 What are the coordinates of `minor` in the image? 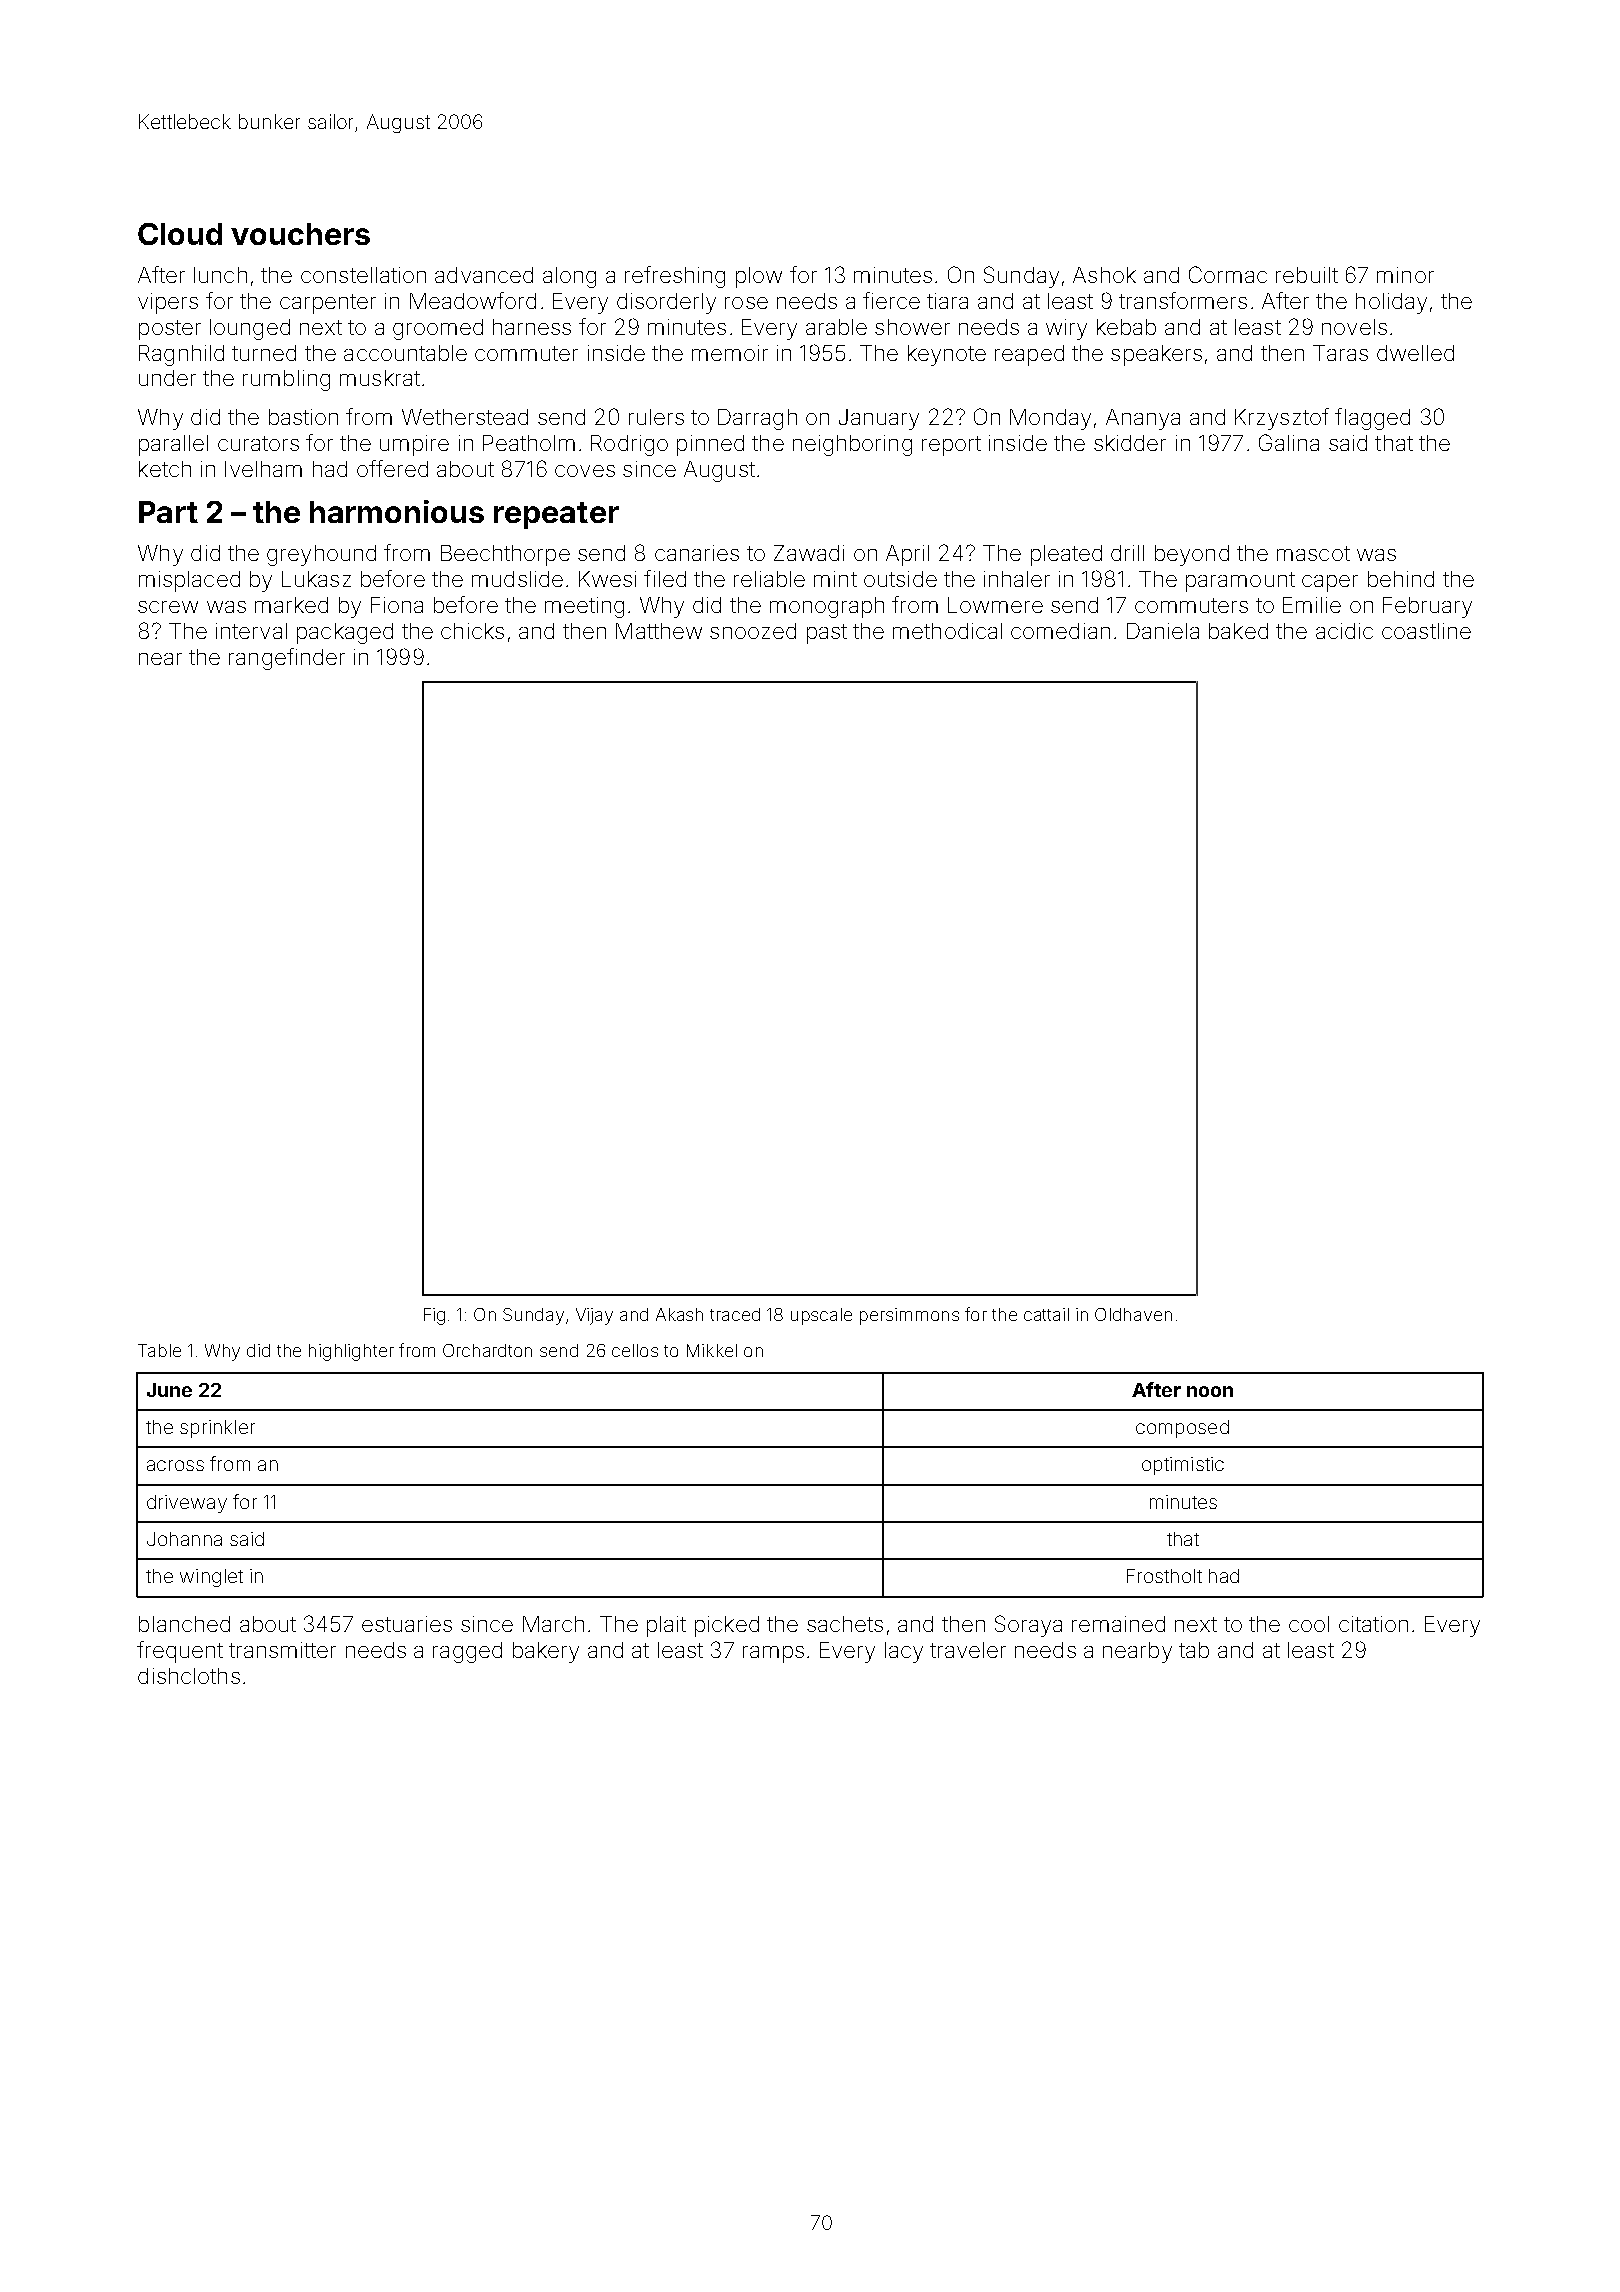 It's located at (1405, 275).
